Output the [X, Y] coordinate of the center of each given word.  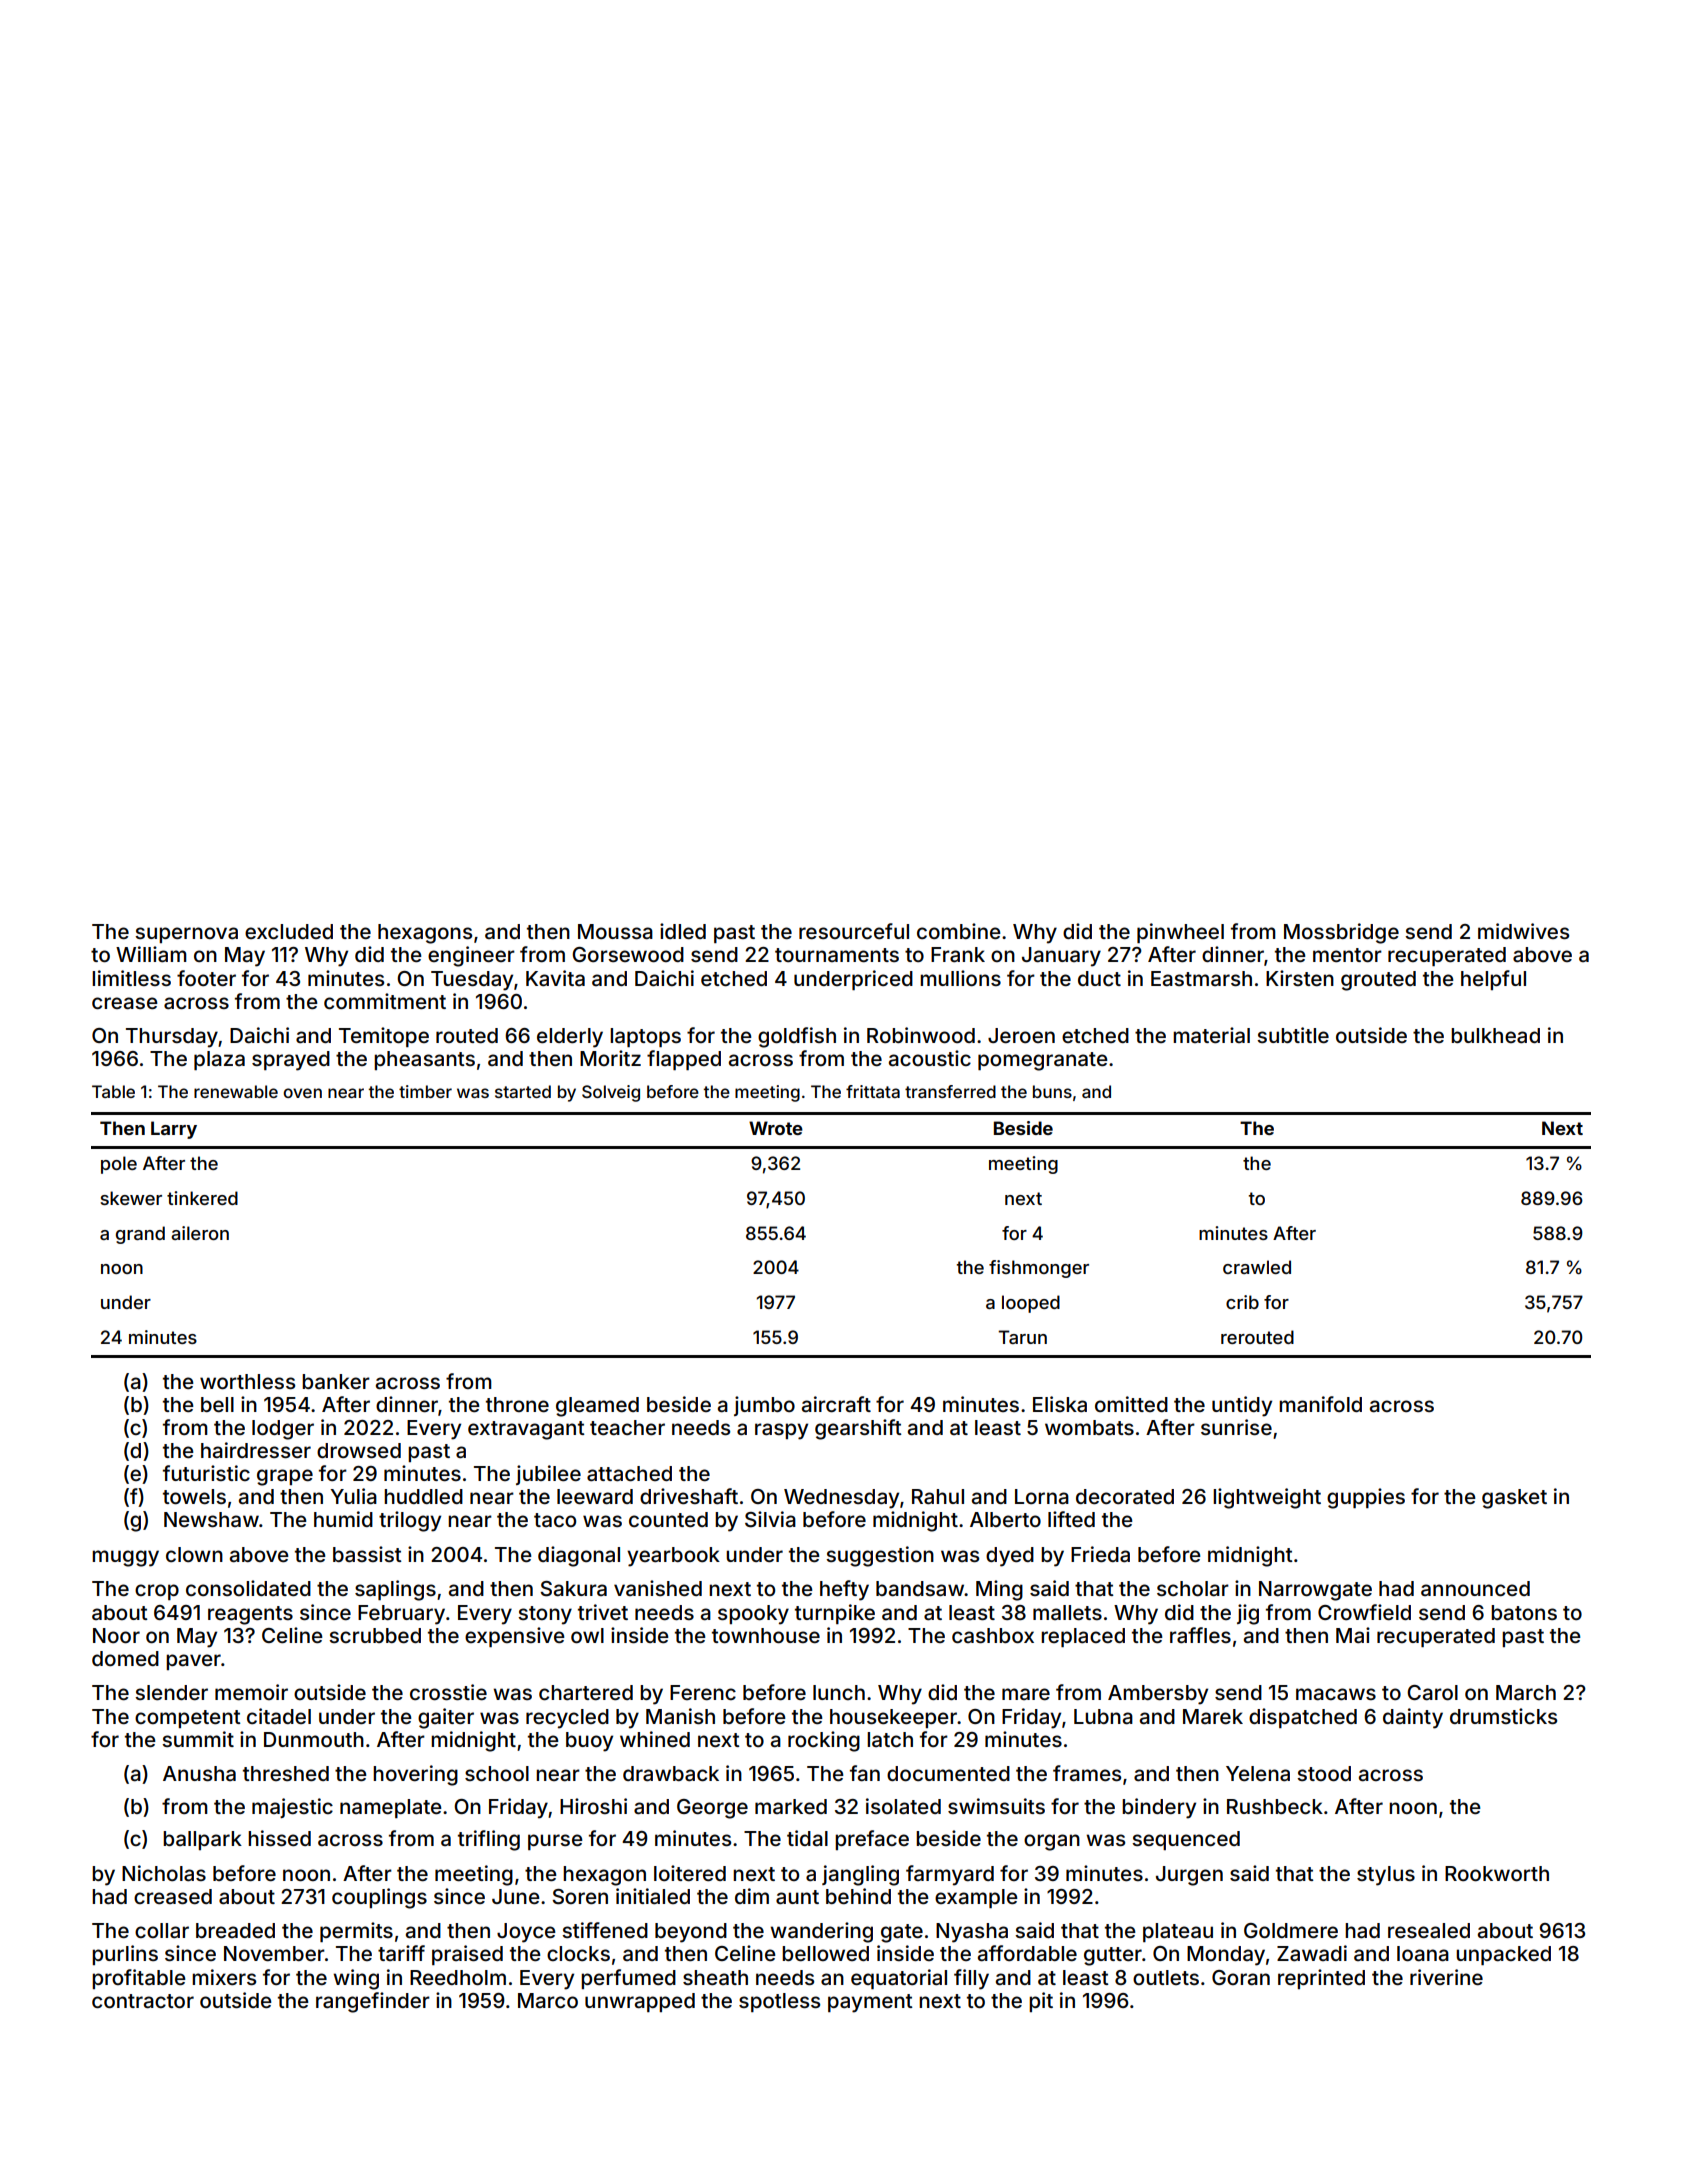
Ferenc [703, 1692]
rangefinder [373, 2002]
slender [171, 1692]
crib [1242, 1302]
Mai [1353, 1635]
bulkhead [1495, 1035]
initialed [653, 1896]
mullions [960, 978]
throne [517, 1404]
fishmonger [1039, 1269]
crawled [1257, 1267]
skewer [131, 1198]
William [151, 954]
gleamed [597, 1407]
